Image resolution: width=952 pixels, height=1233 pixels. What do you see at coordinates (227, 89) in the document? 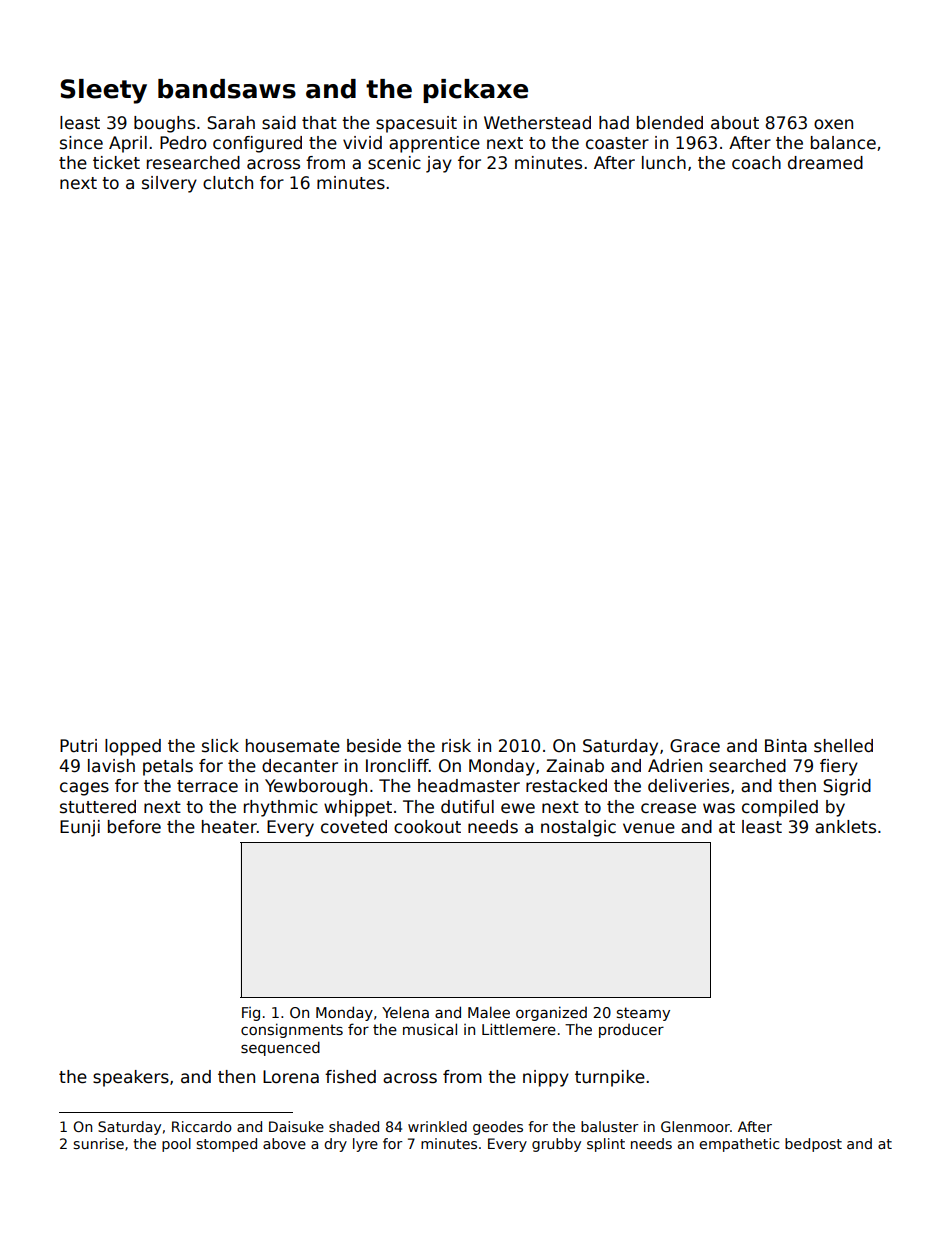
I see `bandsaws` at bounding box center [227, 89].
